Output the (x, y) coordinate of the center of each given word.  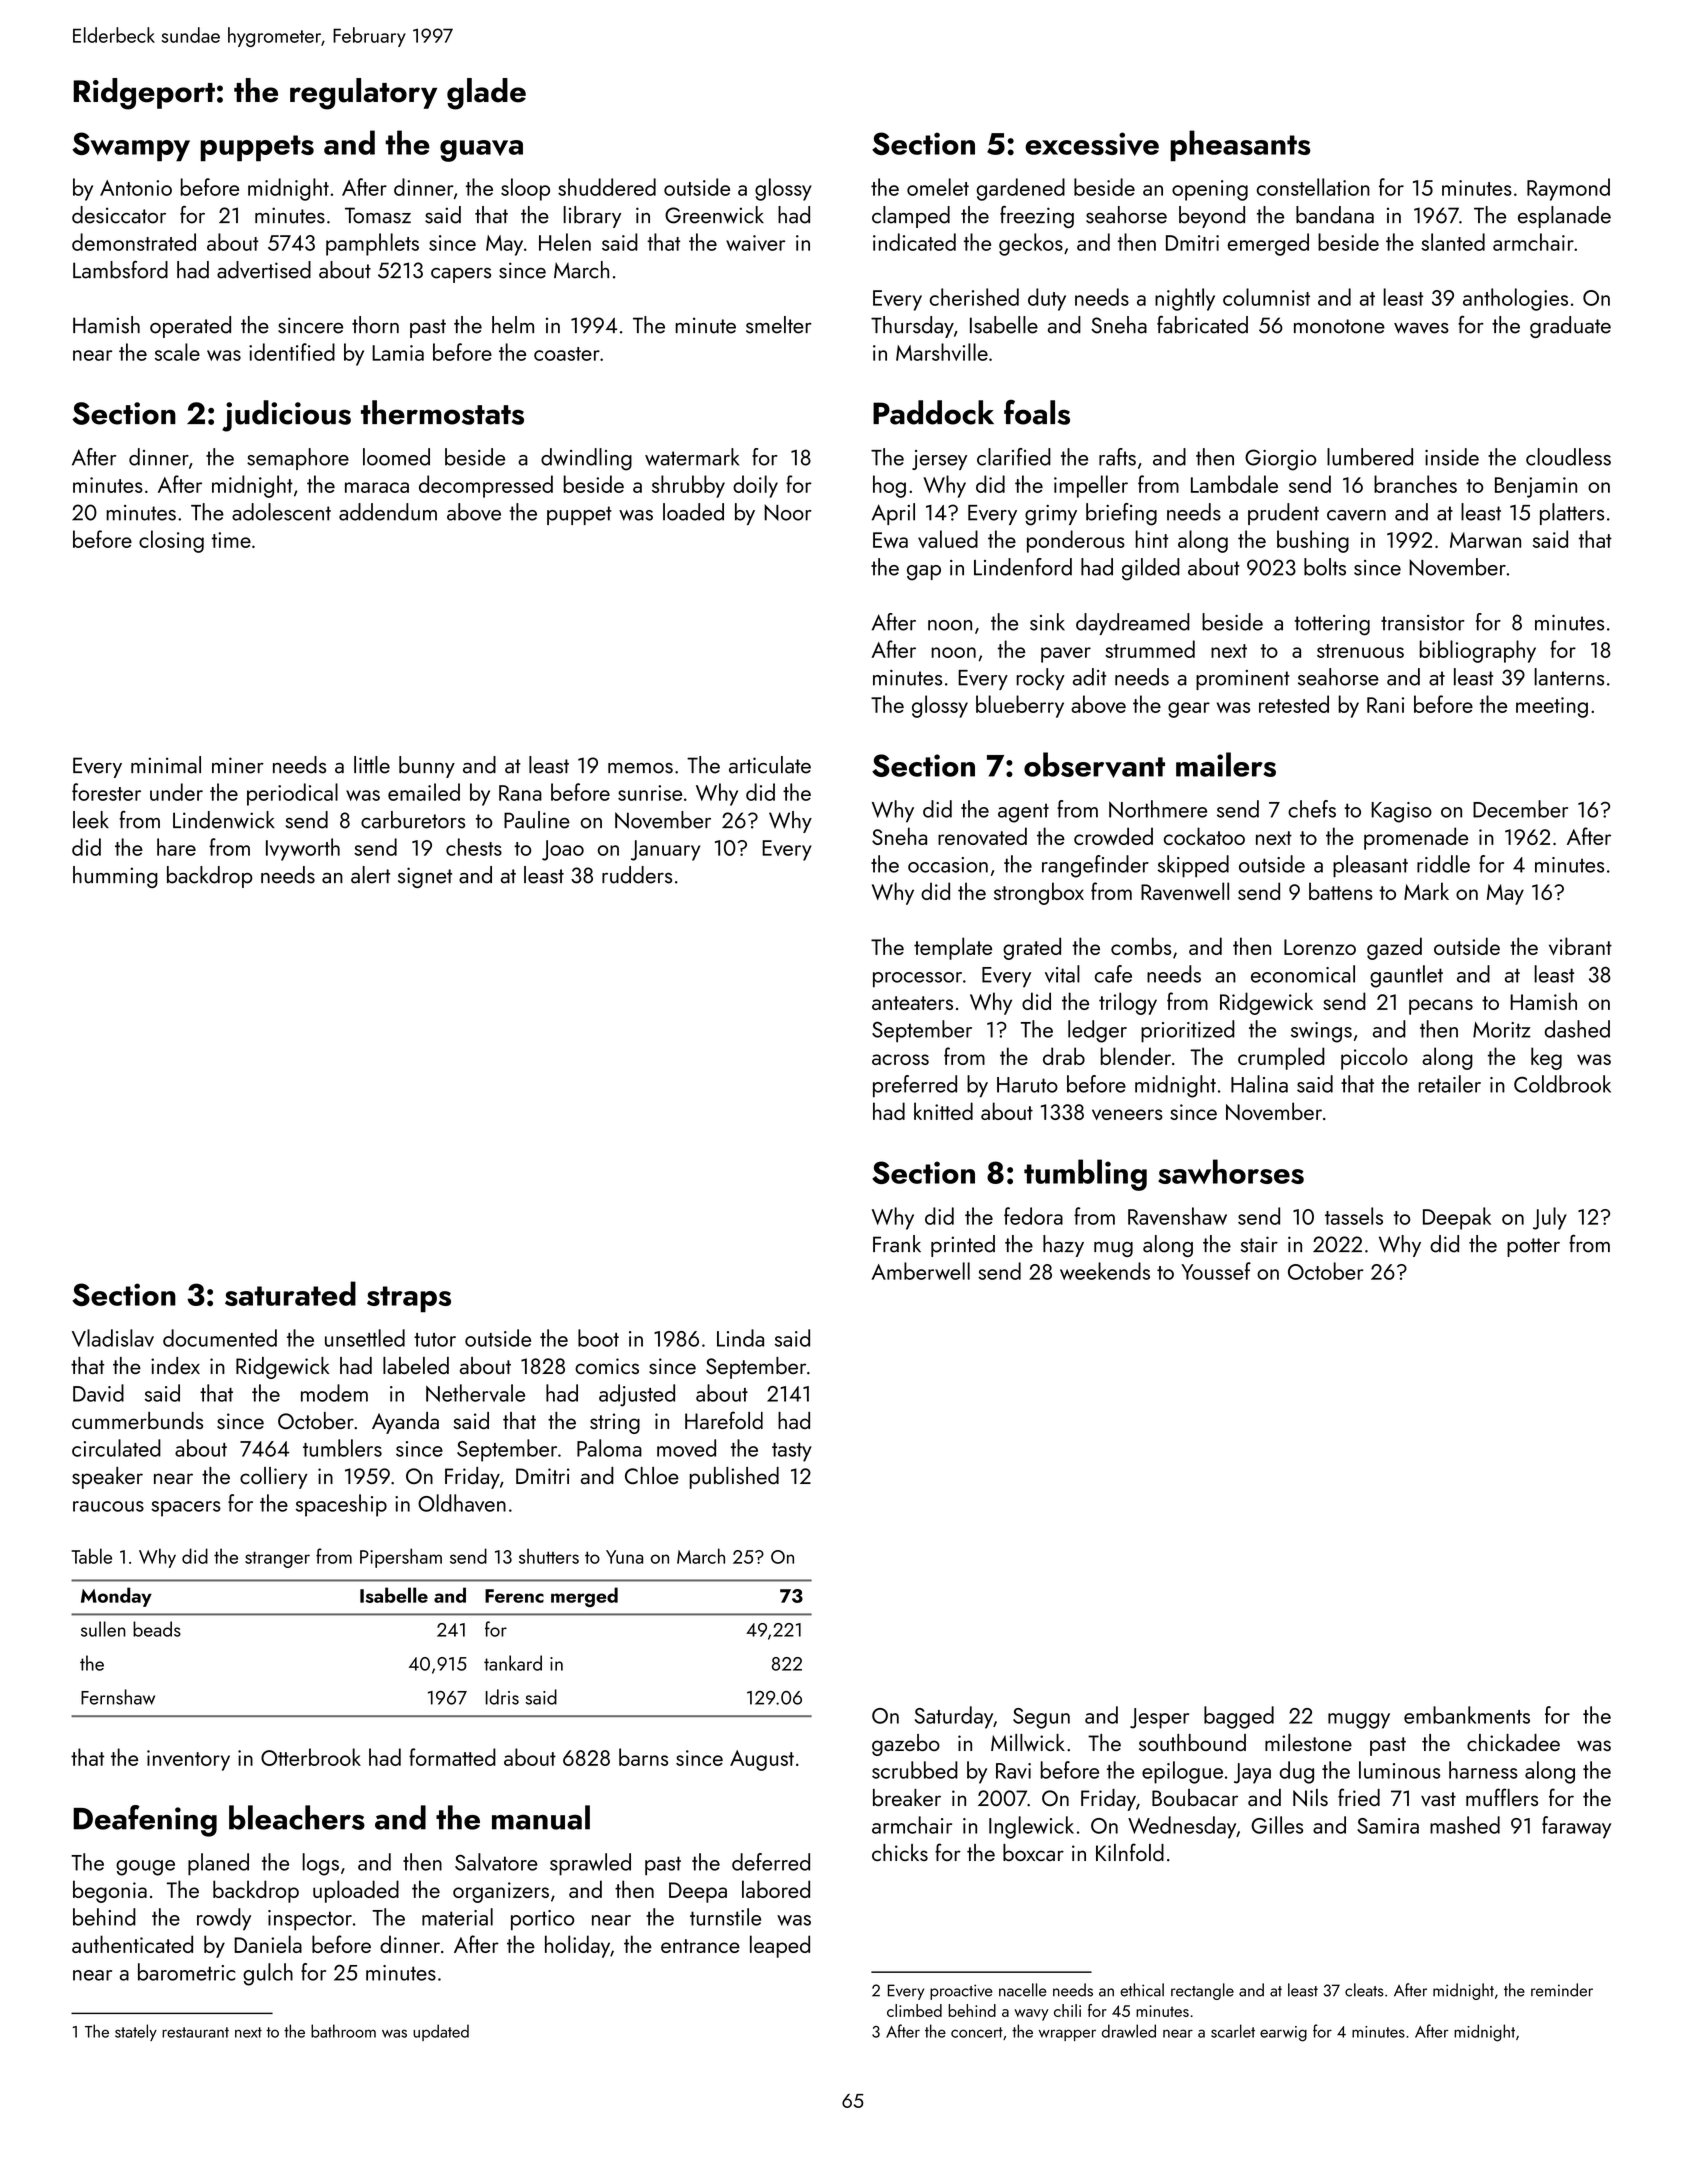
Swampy (131, 147)
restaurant (195, 2032)
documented (220, 1338)
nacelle (1022, 1990)
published (734, 1478)
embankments (1467, 1715)
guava (481, 151)
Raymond (1568, 189)
